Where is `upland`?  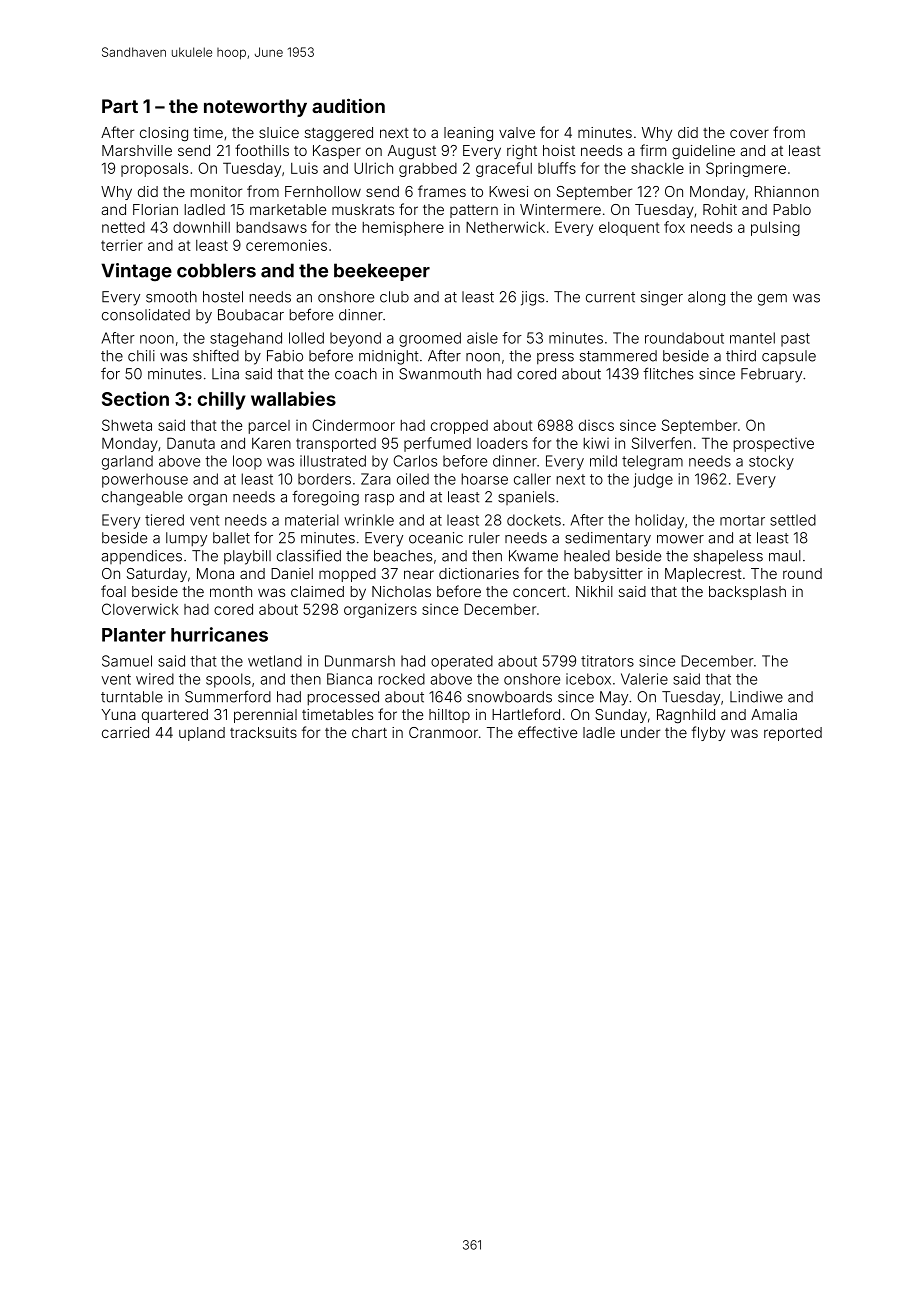 upland is located at coordinates (202, 734).
